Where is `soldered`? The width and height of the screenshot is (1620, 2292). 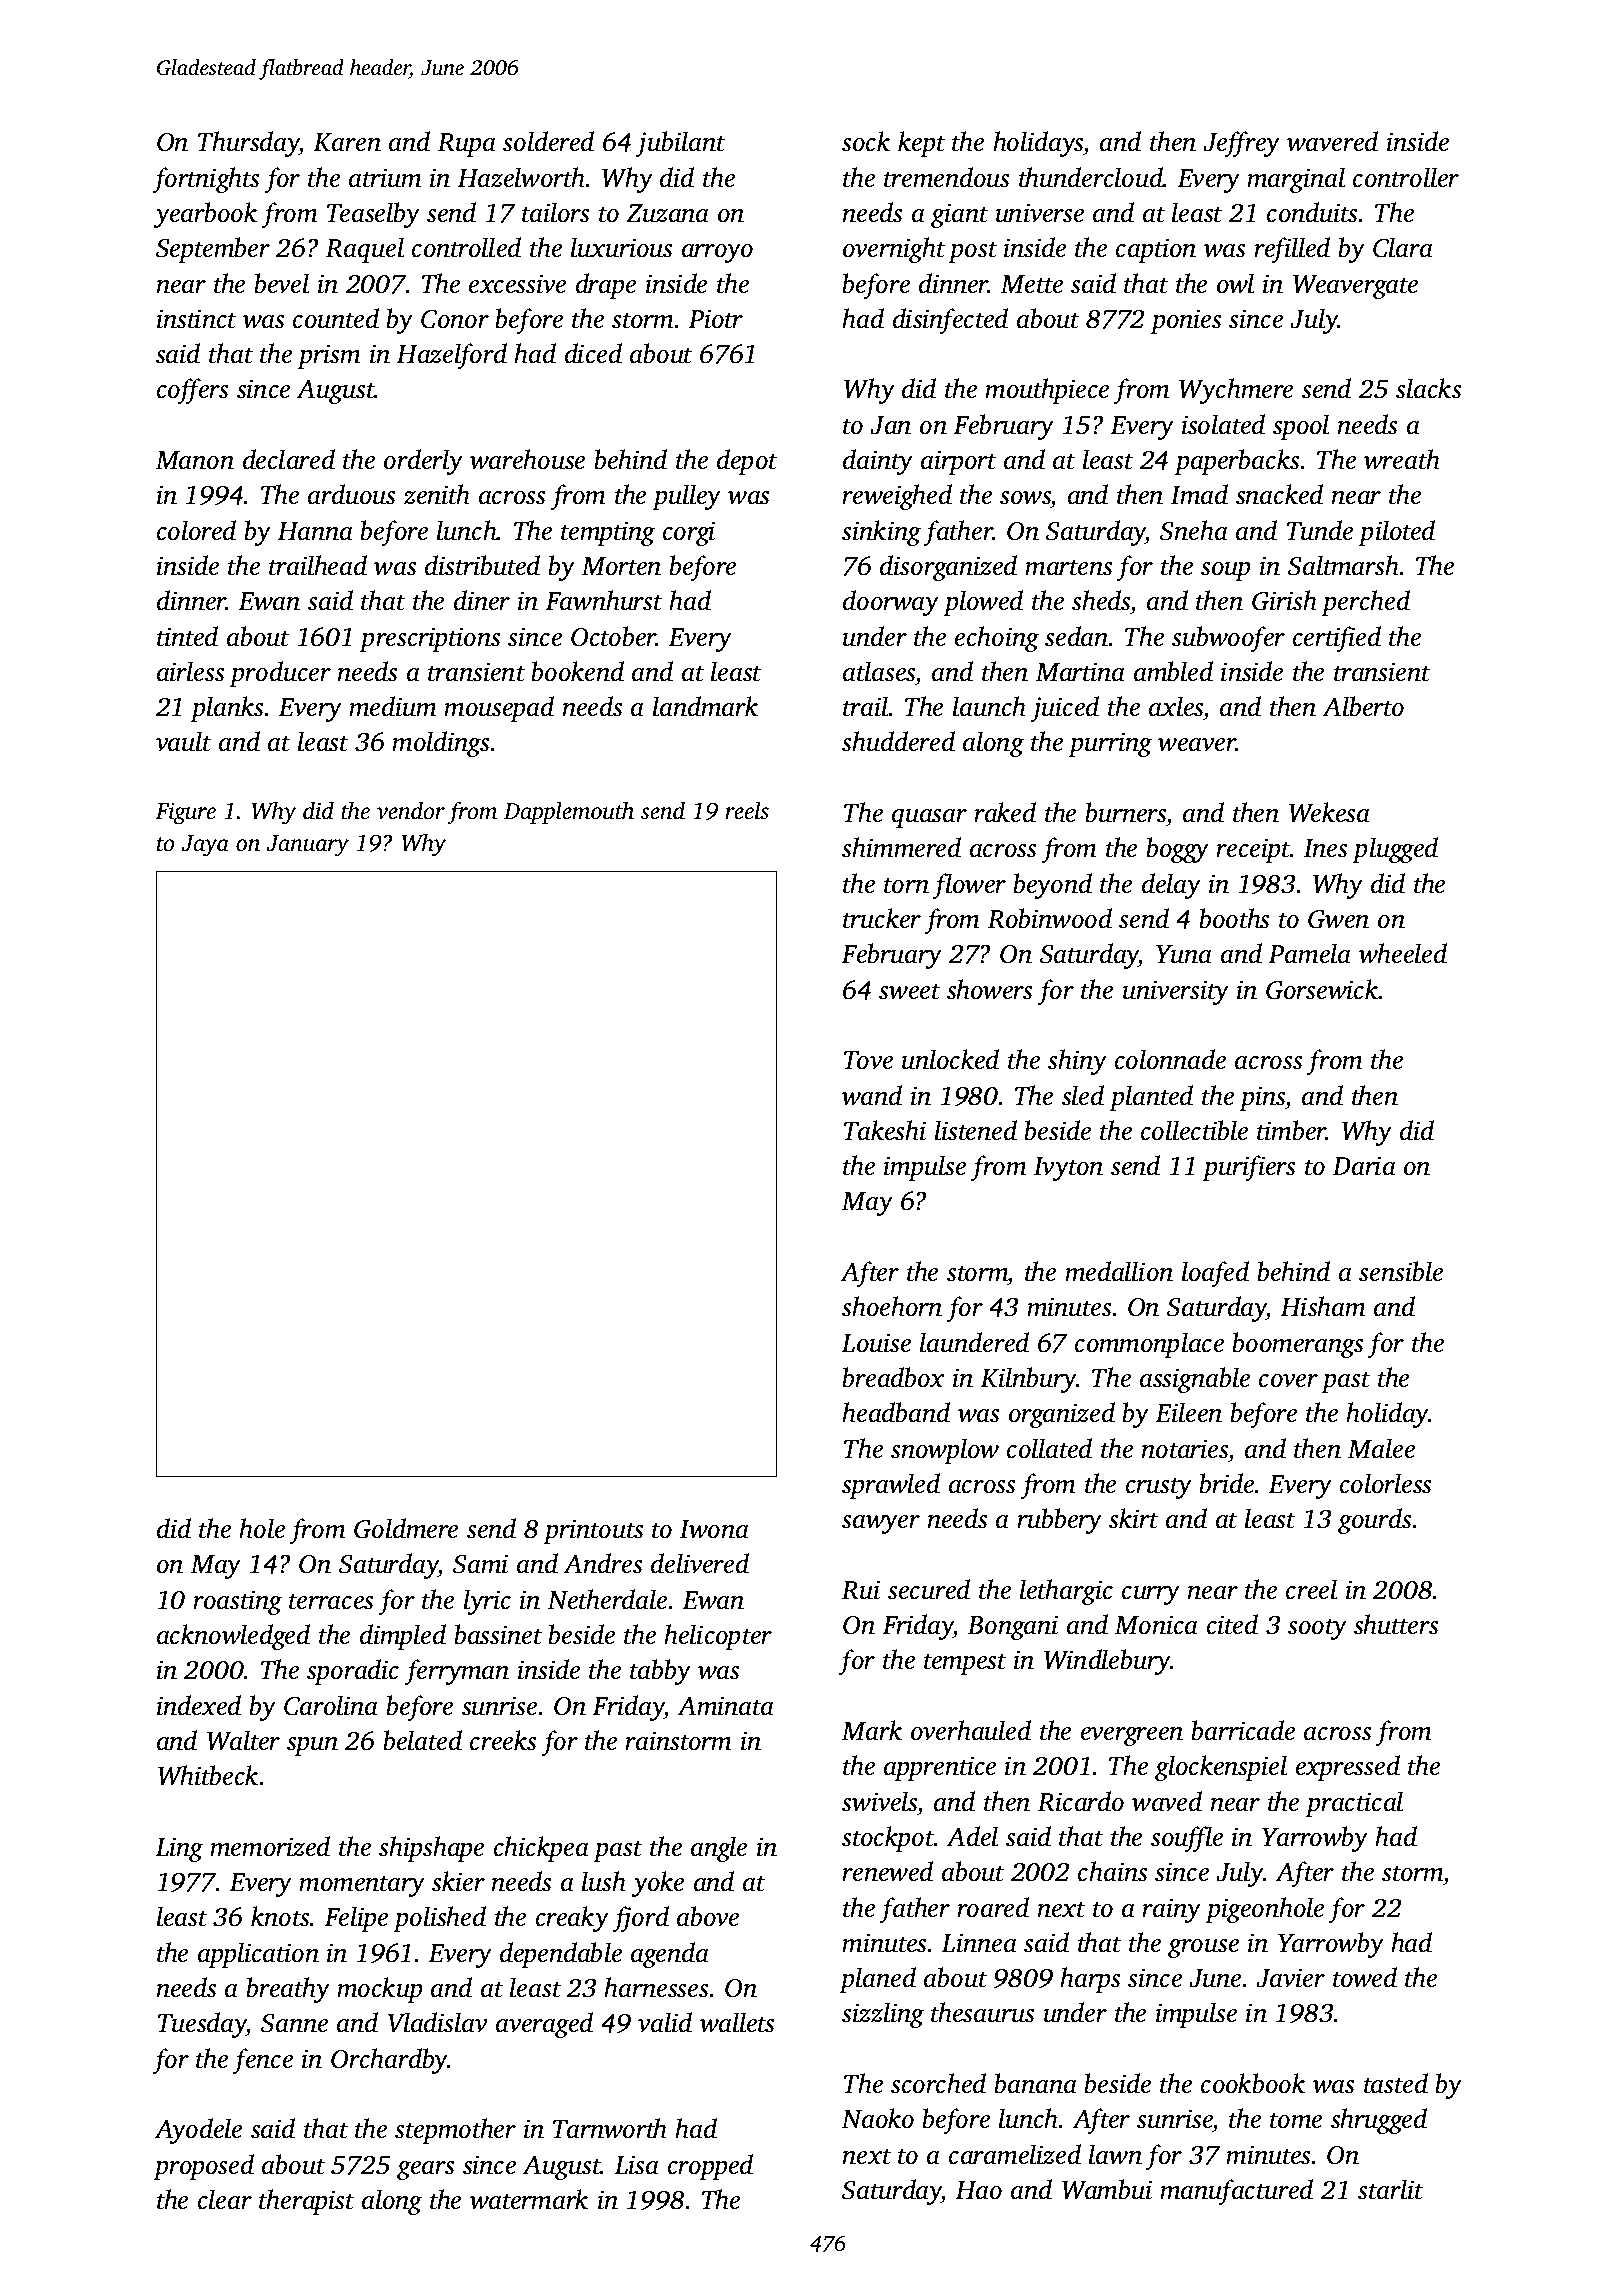
soldered is located at coordinates (548, 141).
